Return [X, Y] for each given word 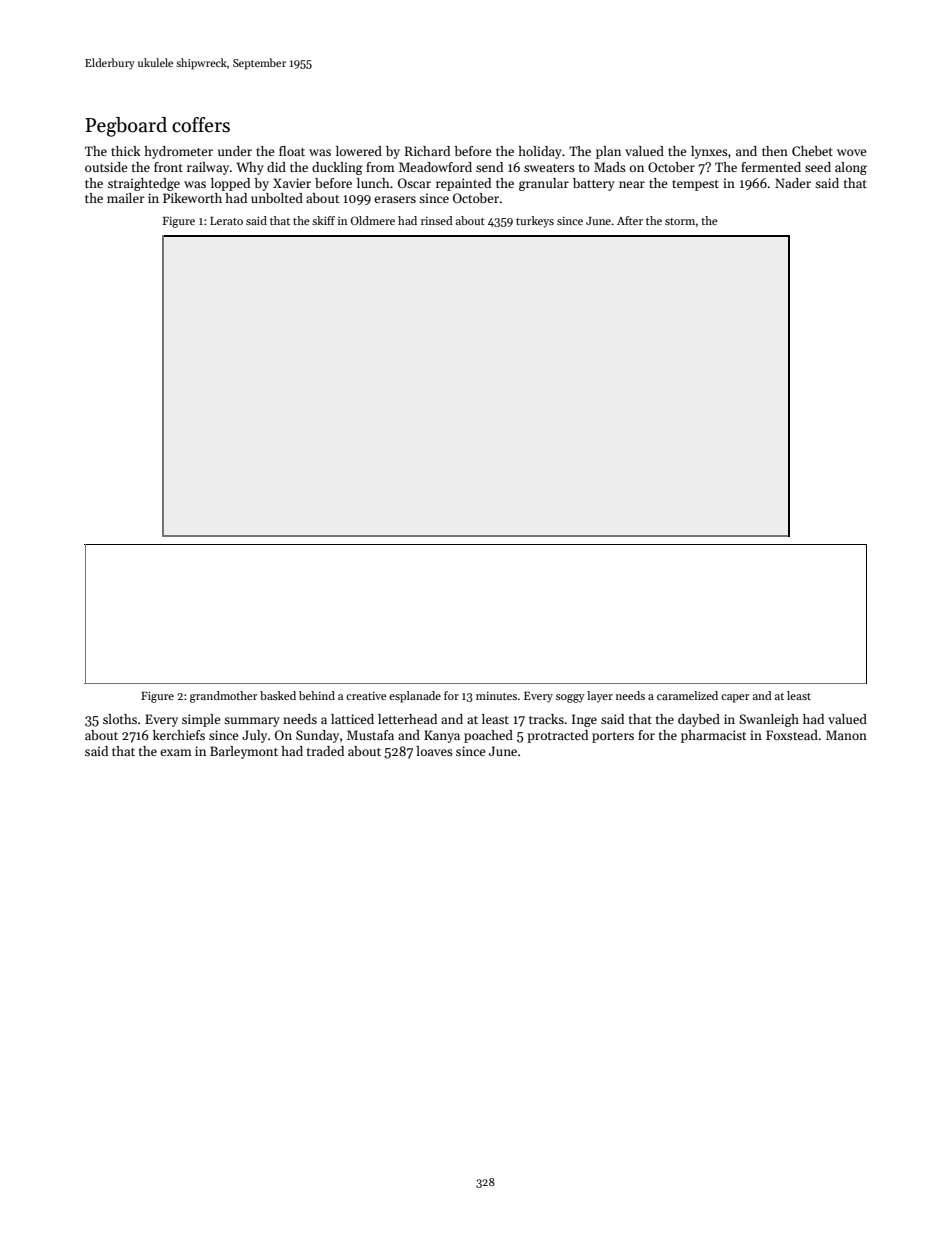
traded [325, 751]
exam [176, 752]
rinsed [437, 220]
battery [594, 184]
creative [366, 696]
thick [125, 151]
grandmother [223, 697]
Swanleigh [769, 720]
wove [852, 152]
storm [680, 221]
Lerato [226, 221]
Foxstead [792, 735]
